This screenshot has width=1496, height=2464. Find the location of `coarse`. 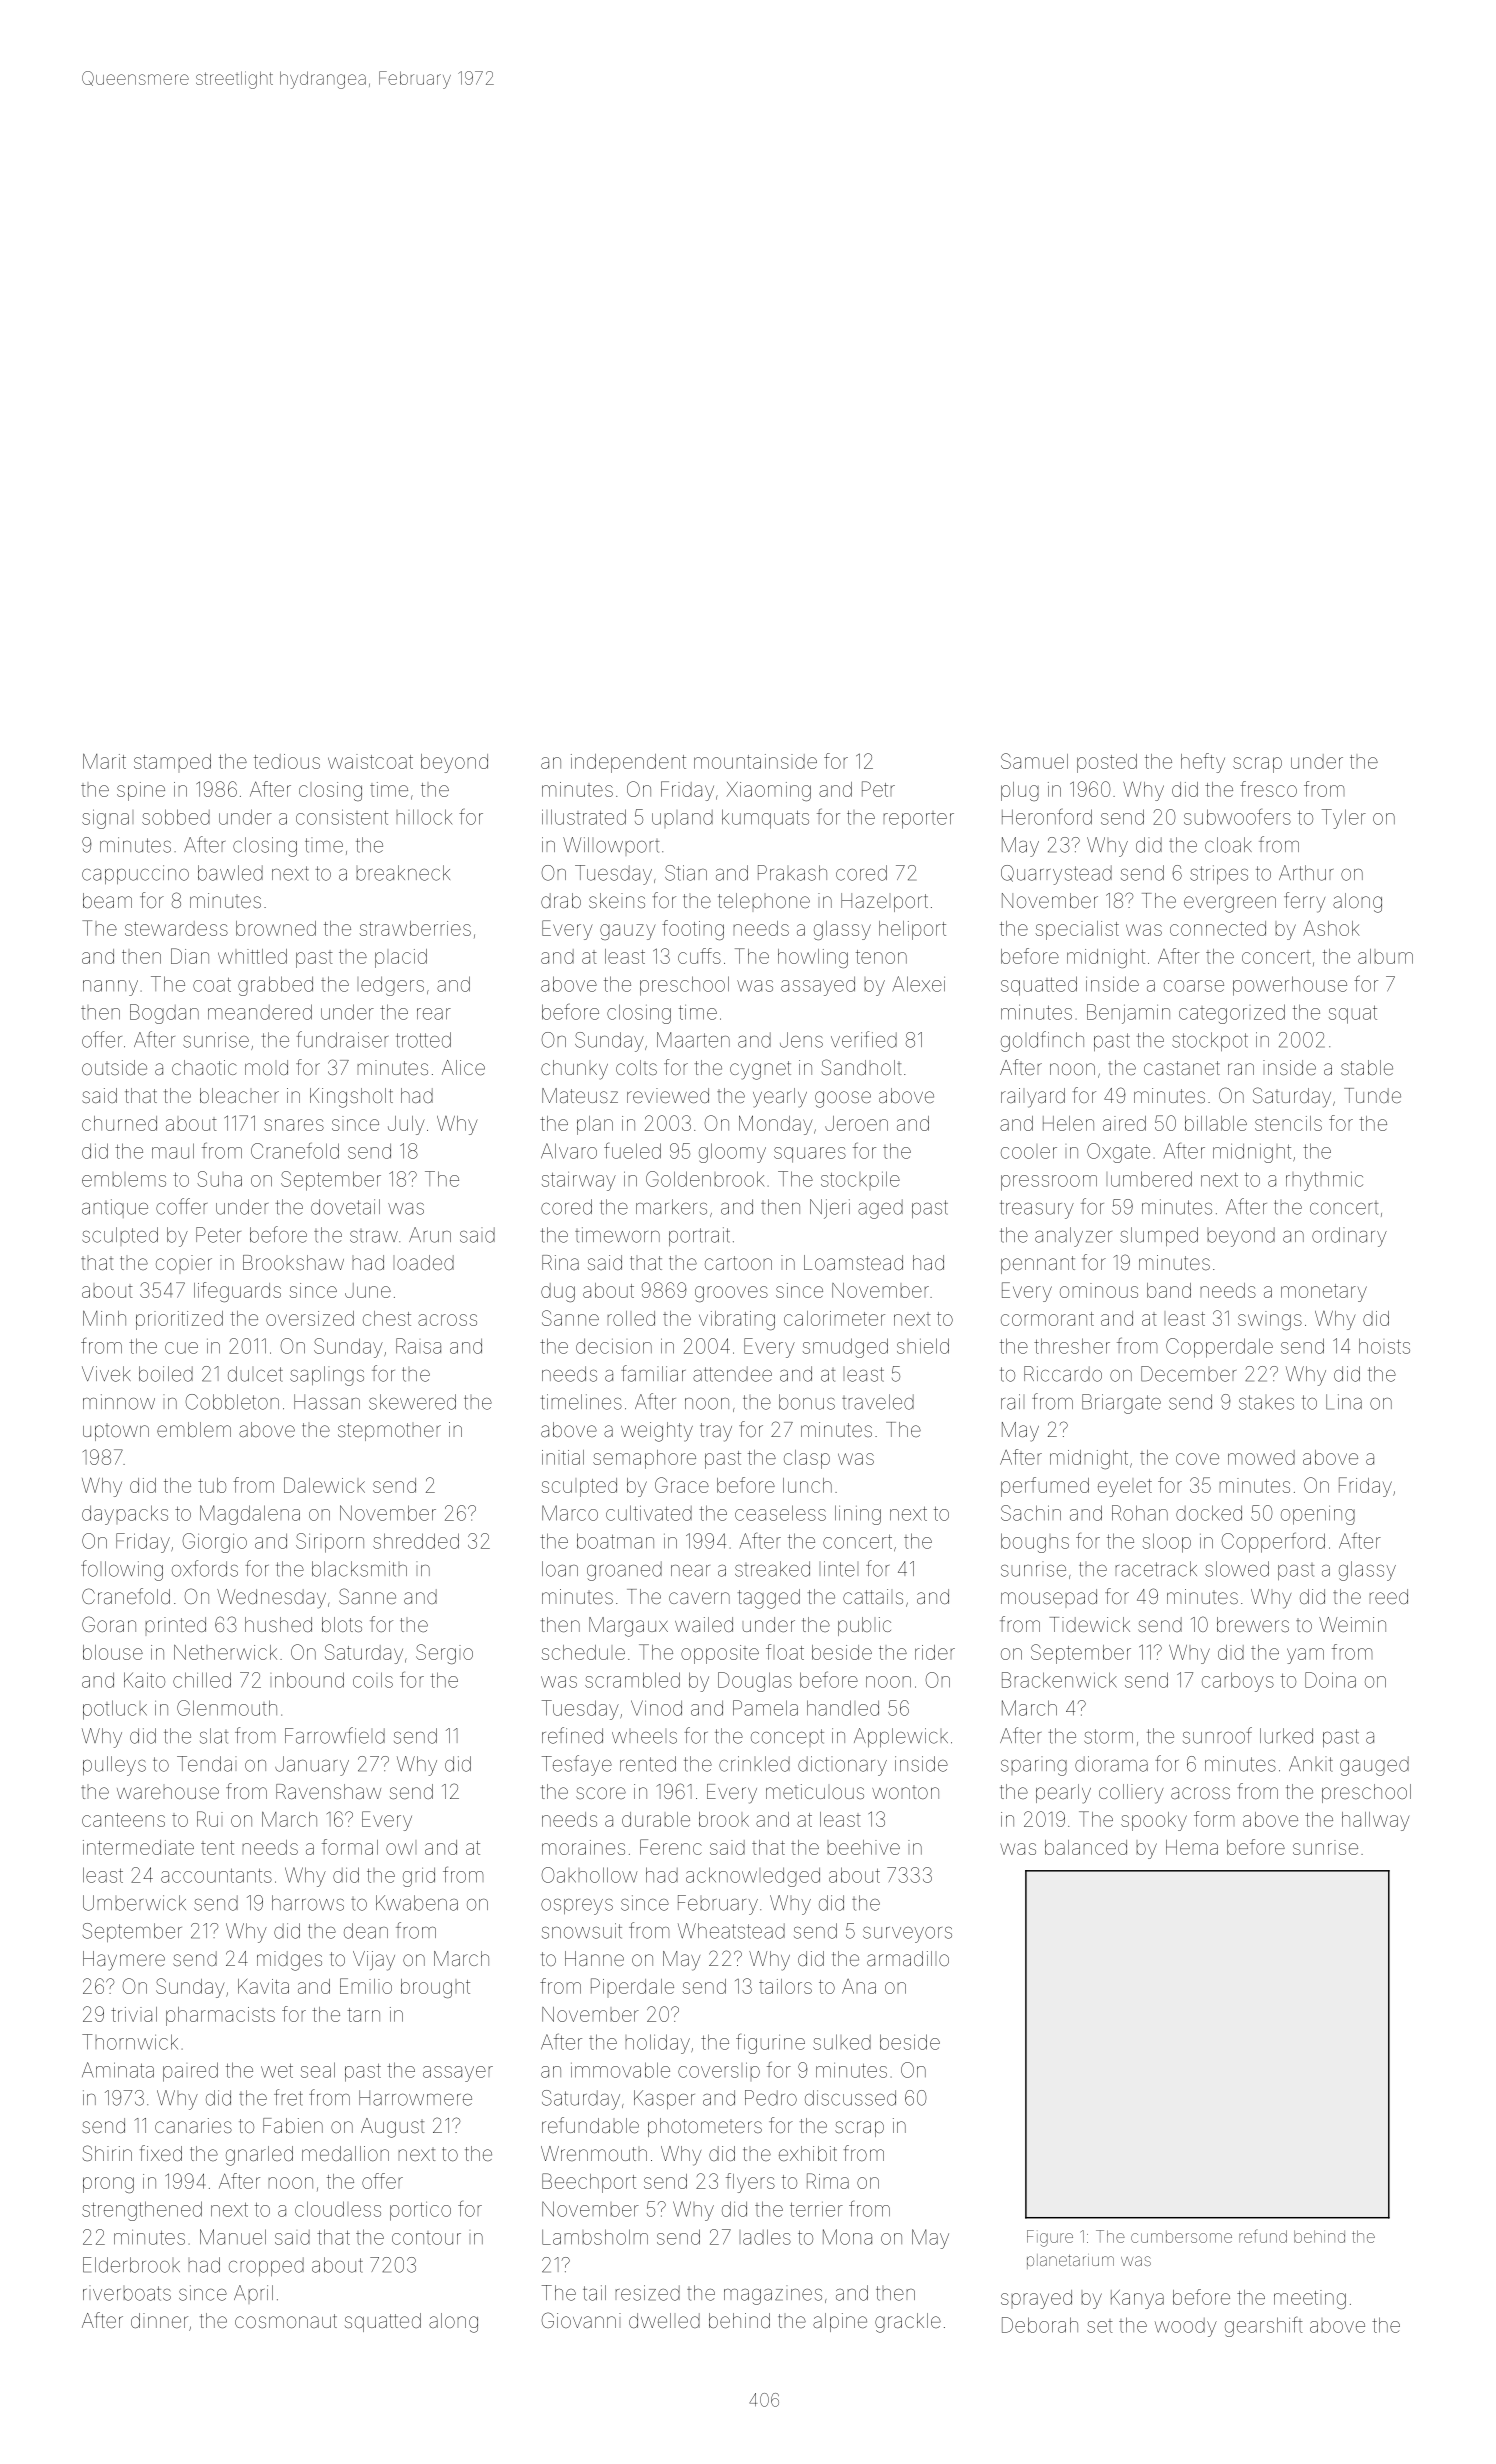

coarse is located at coordinates (1194, 986).
